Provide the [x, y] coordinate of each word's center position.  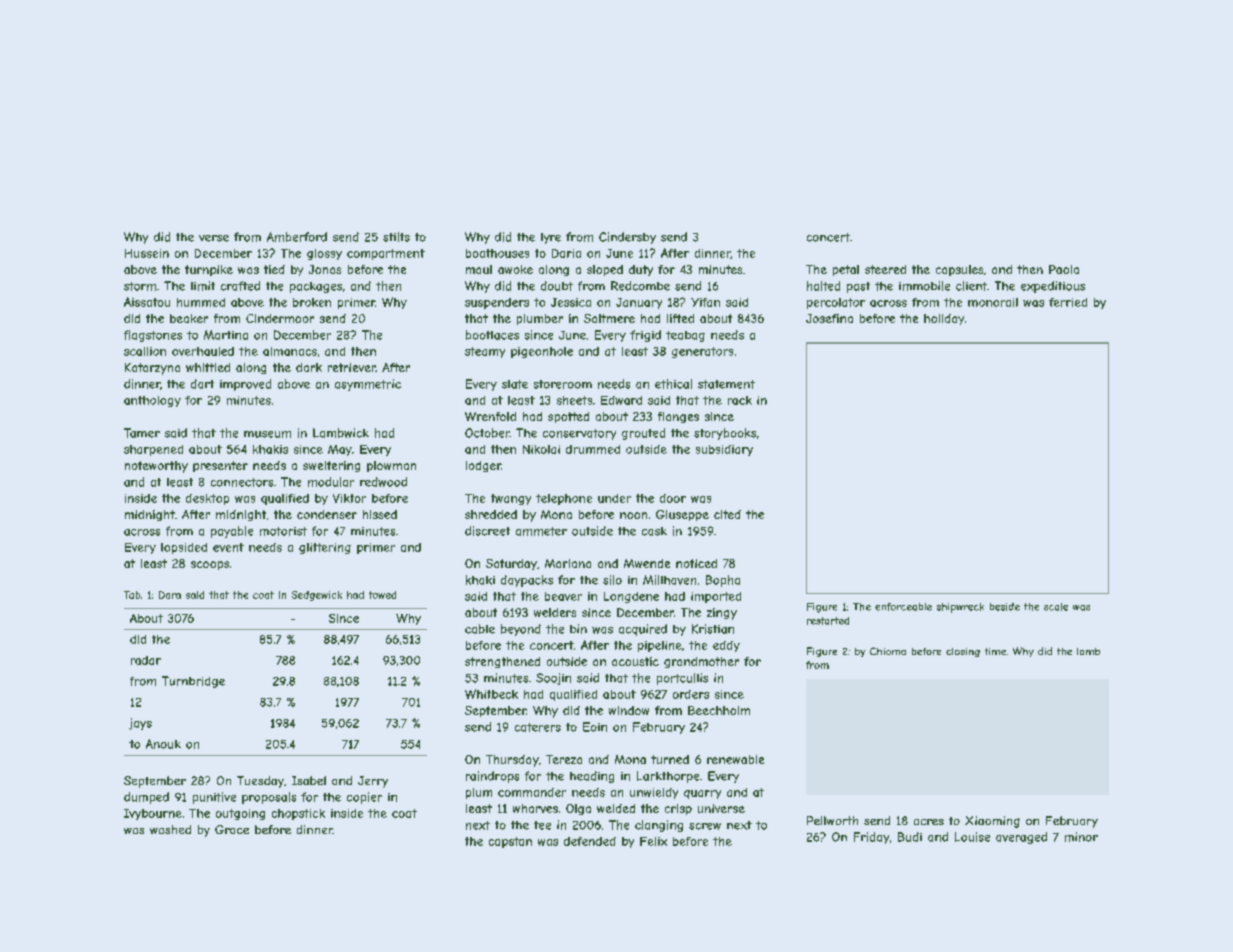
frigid [645, 336]
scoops [210, 565]
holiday [944, 319]
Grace [232, 829]
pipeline [660, 646]
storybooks [725, 434]
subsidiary [724, 450]
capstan [510, 842]
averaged [1021, 838]
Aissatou [147, 302]
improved [245, 385]
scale [1056, 607]
